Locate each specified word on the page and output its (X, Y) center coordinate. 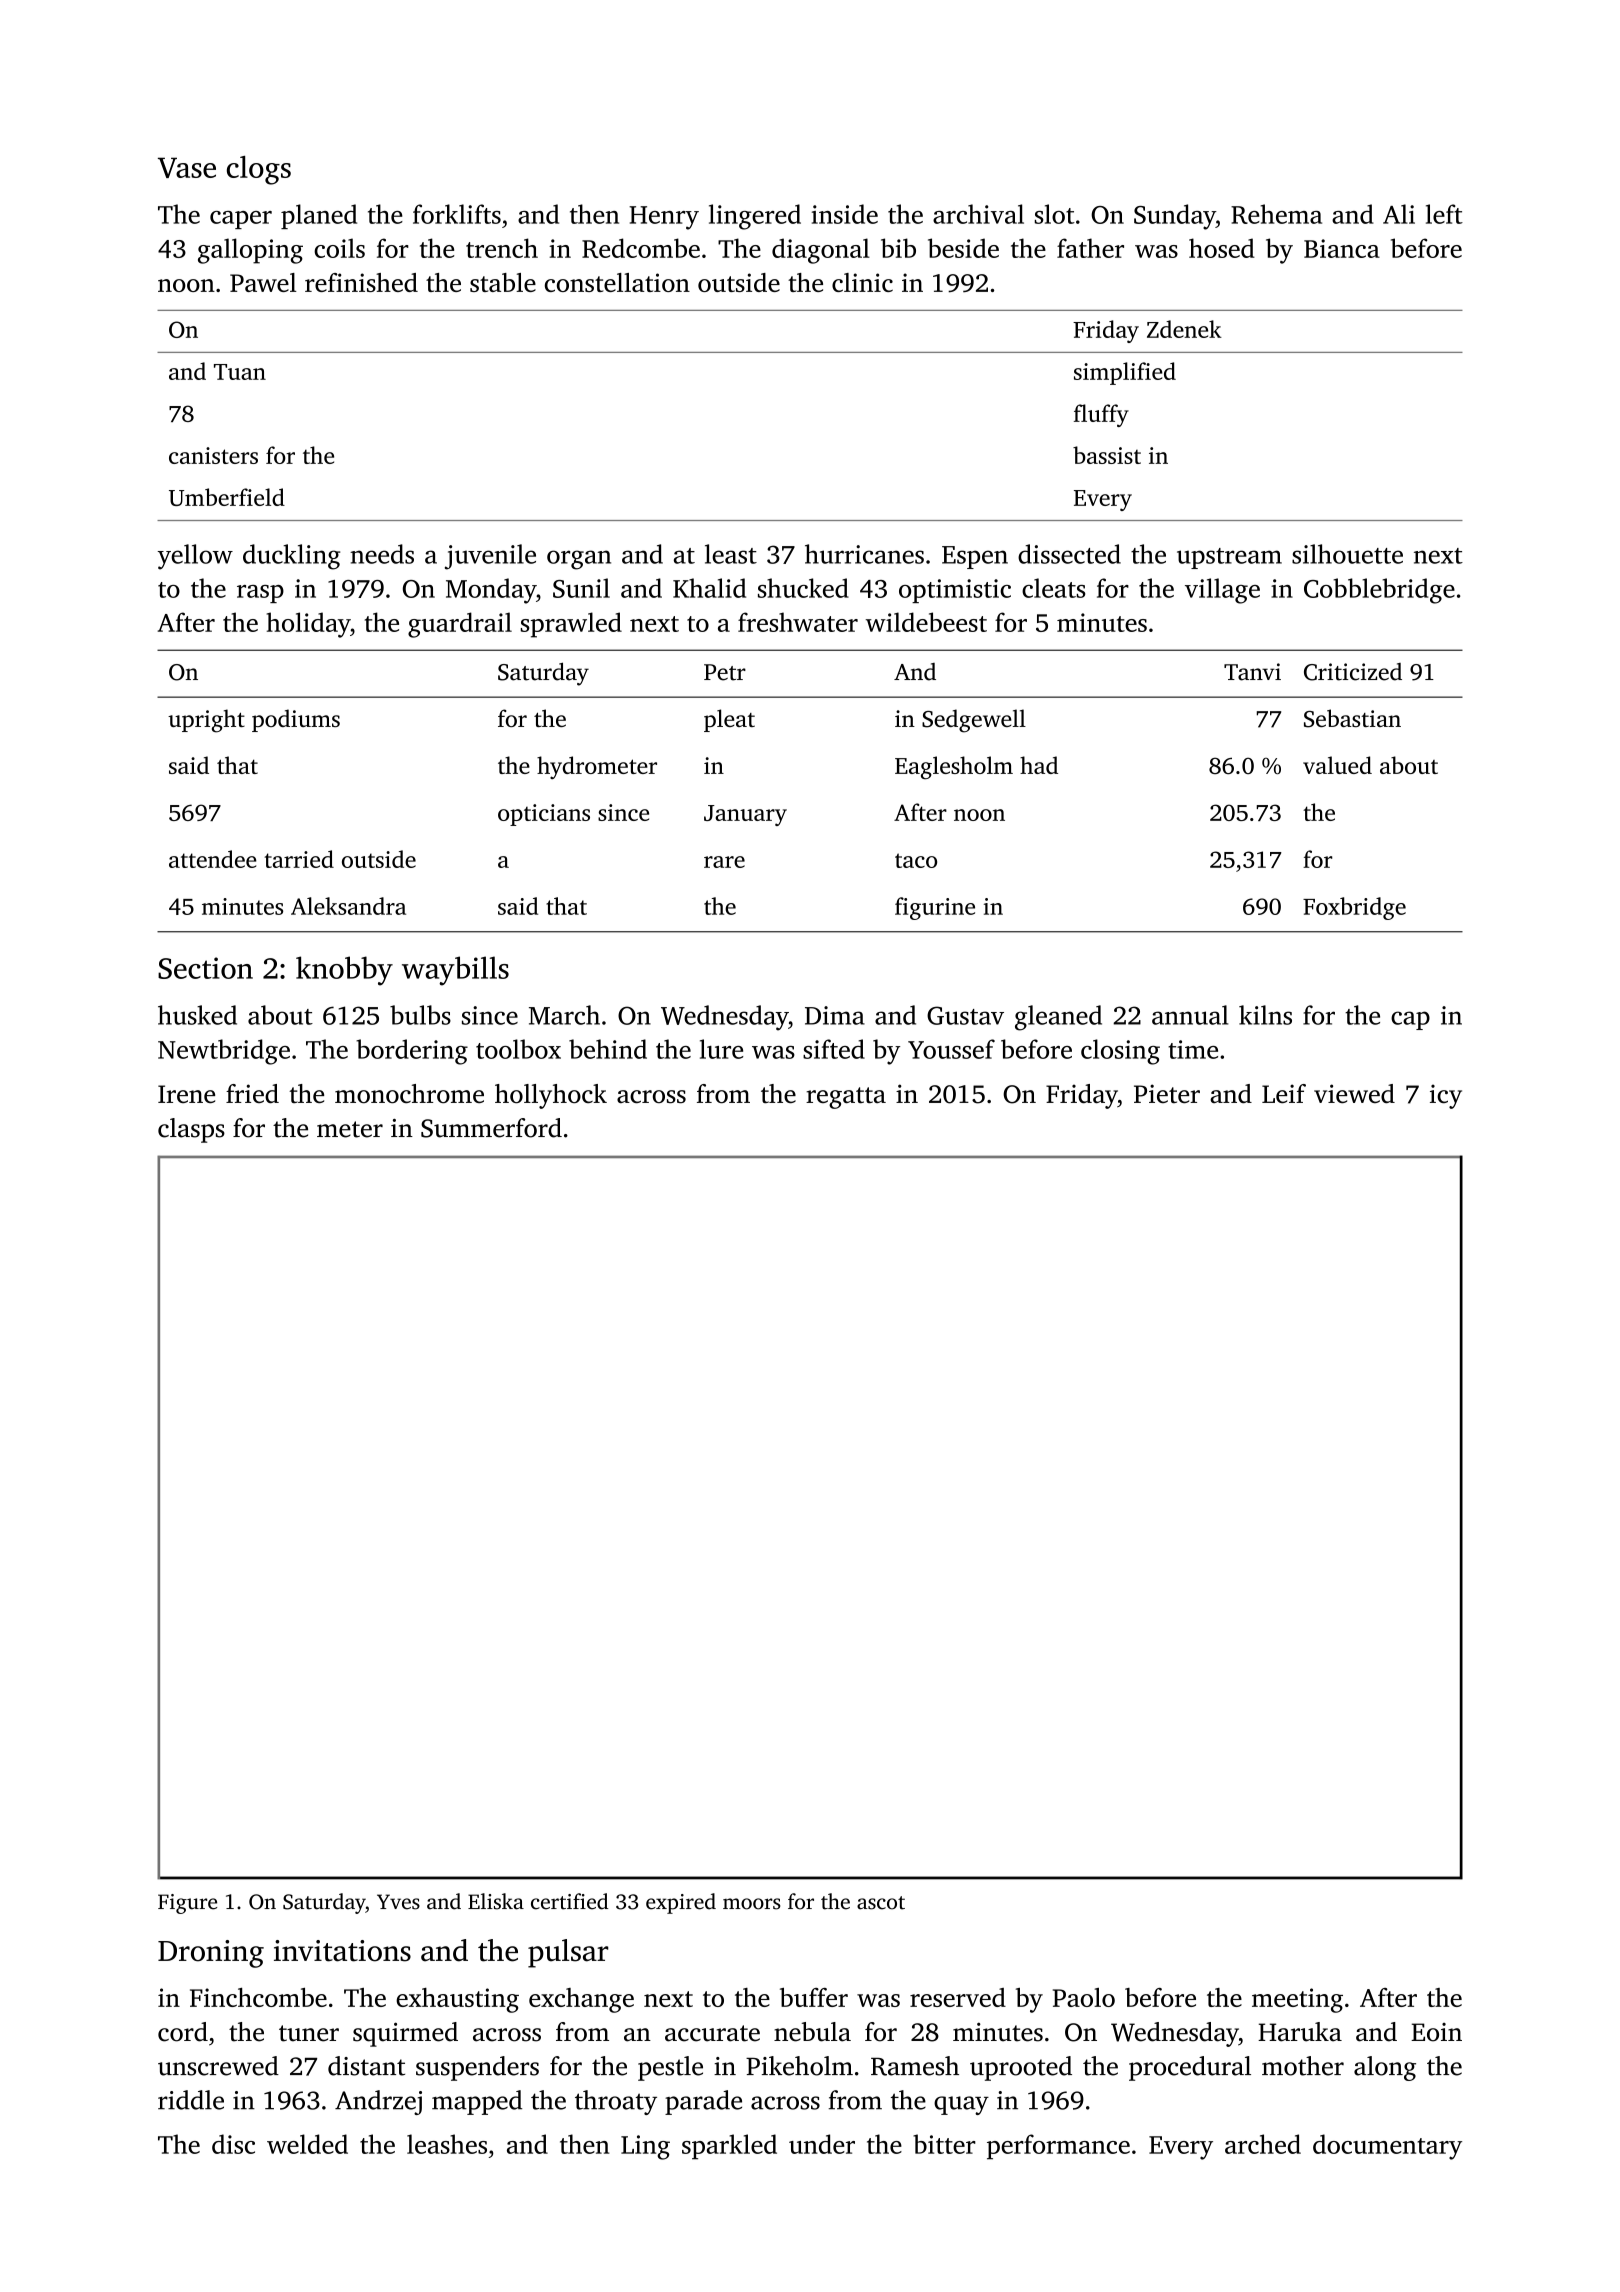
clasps (191, 1130)
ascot (881, 1903)
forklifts (457, 214)
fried (252, 1093)
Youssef (951, 1049)
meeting (1297, 2000)
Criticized (1353, 672)
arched (1263, 2144)
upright (206, 721)
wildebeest (926, 622)
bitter (944, 2144)
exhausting (457, 2000)
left (1444, 214)
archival (978, 214)
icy (1446, 1096)
